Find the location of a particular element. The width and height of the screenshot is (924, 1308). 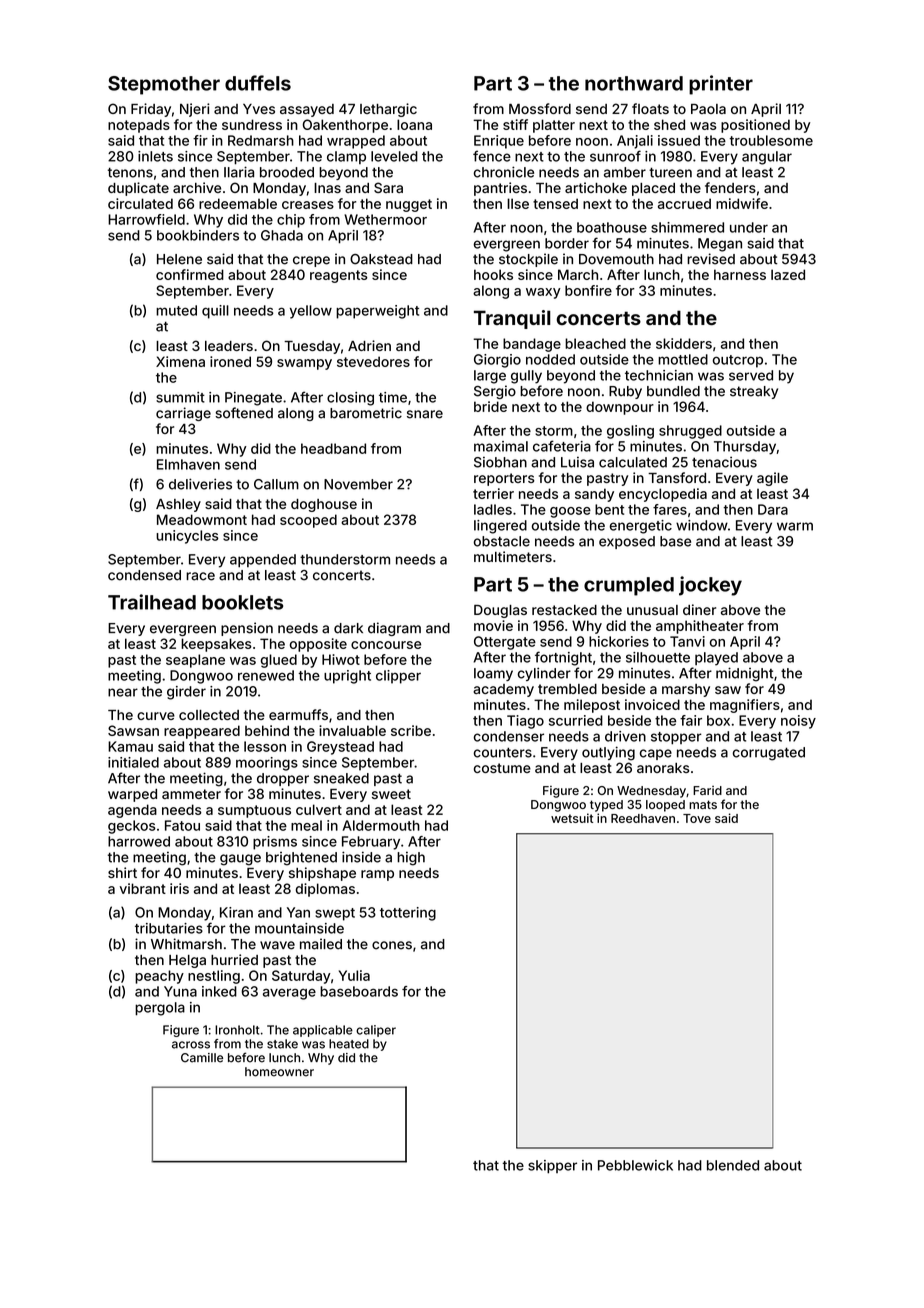

lethargic is located at coordinates (388, 110).
